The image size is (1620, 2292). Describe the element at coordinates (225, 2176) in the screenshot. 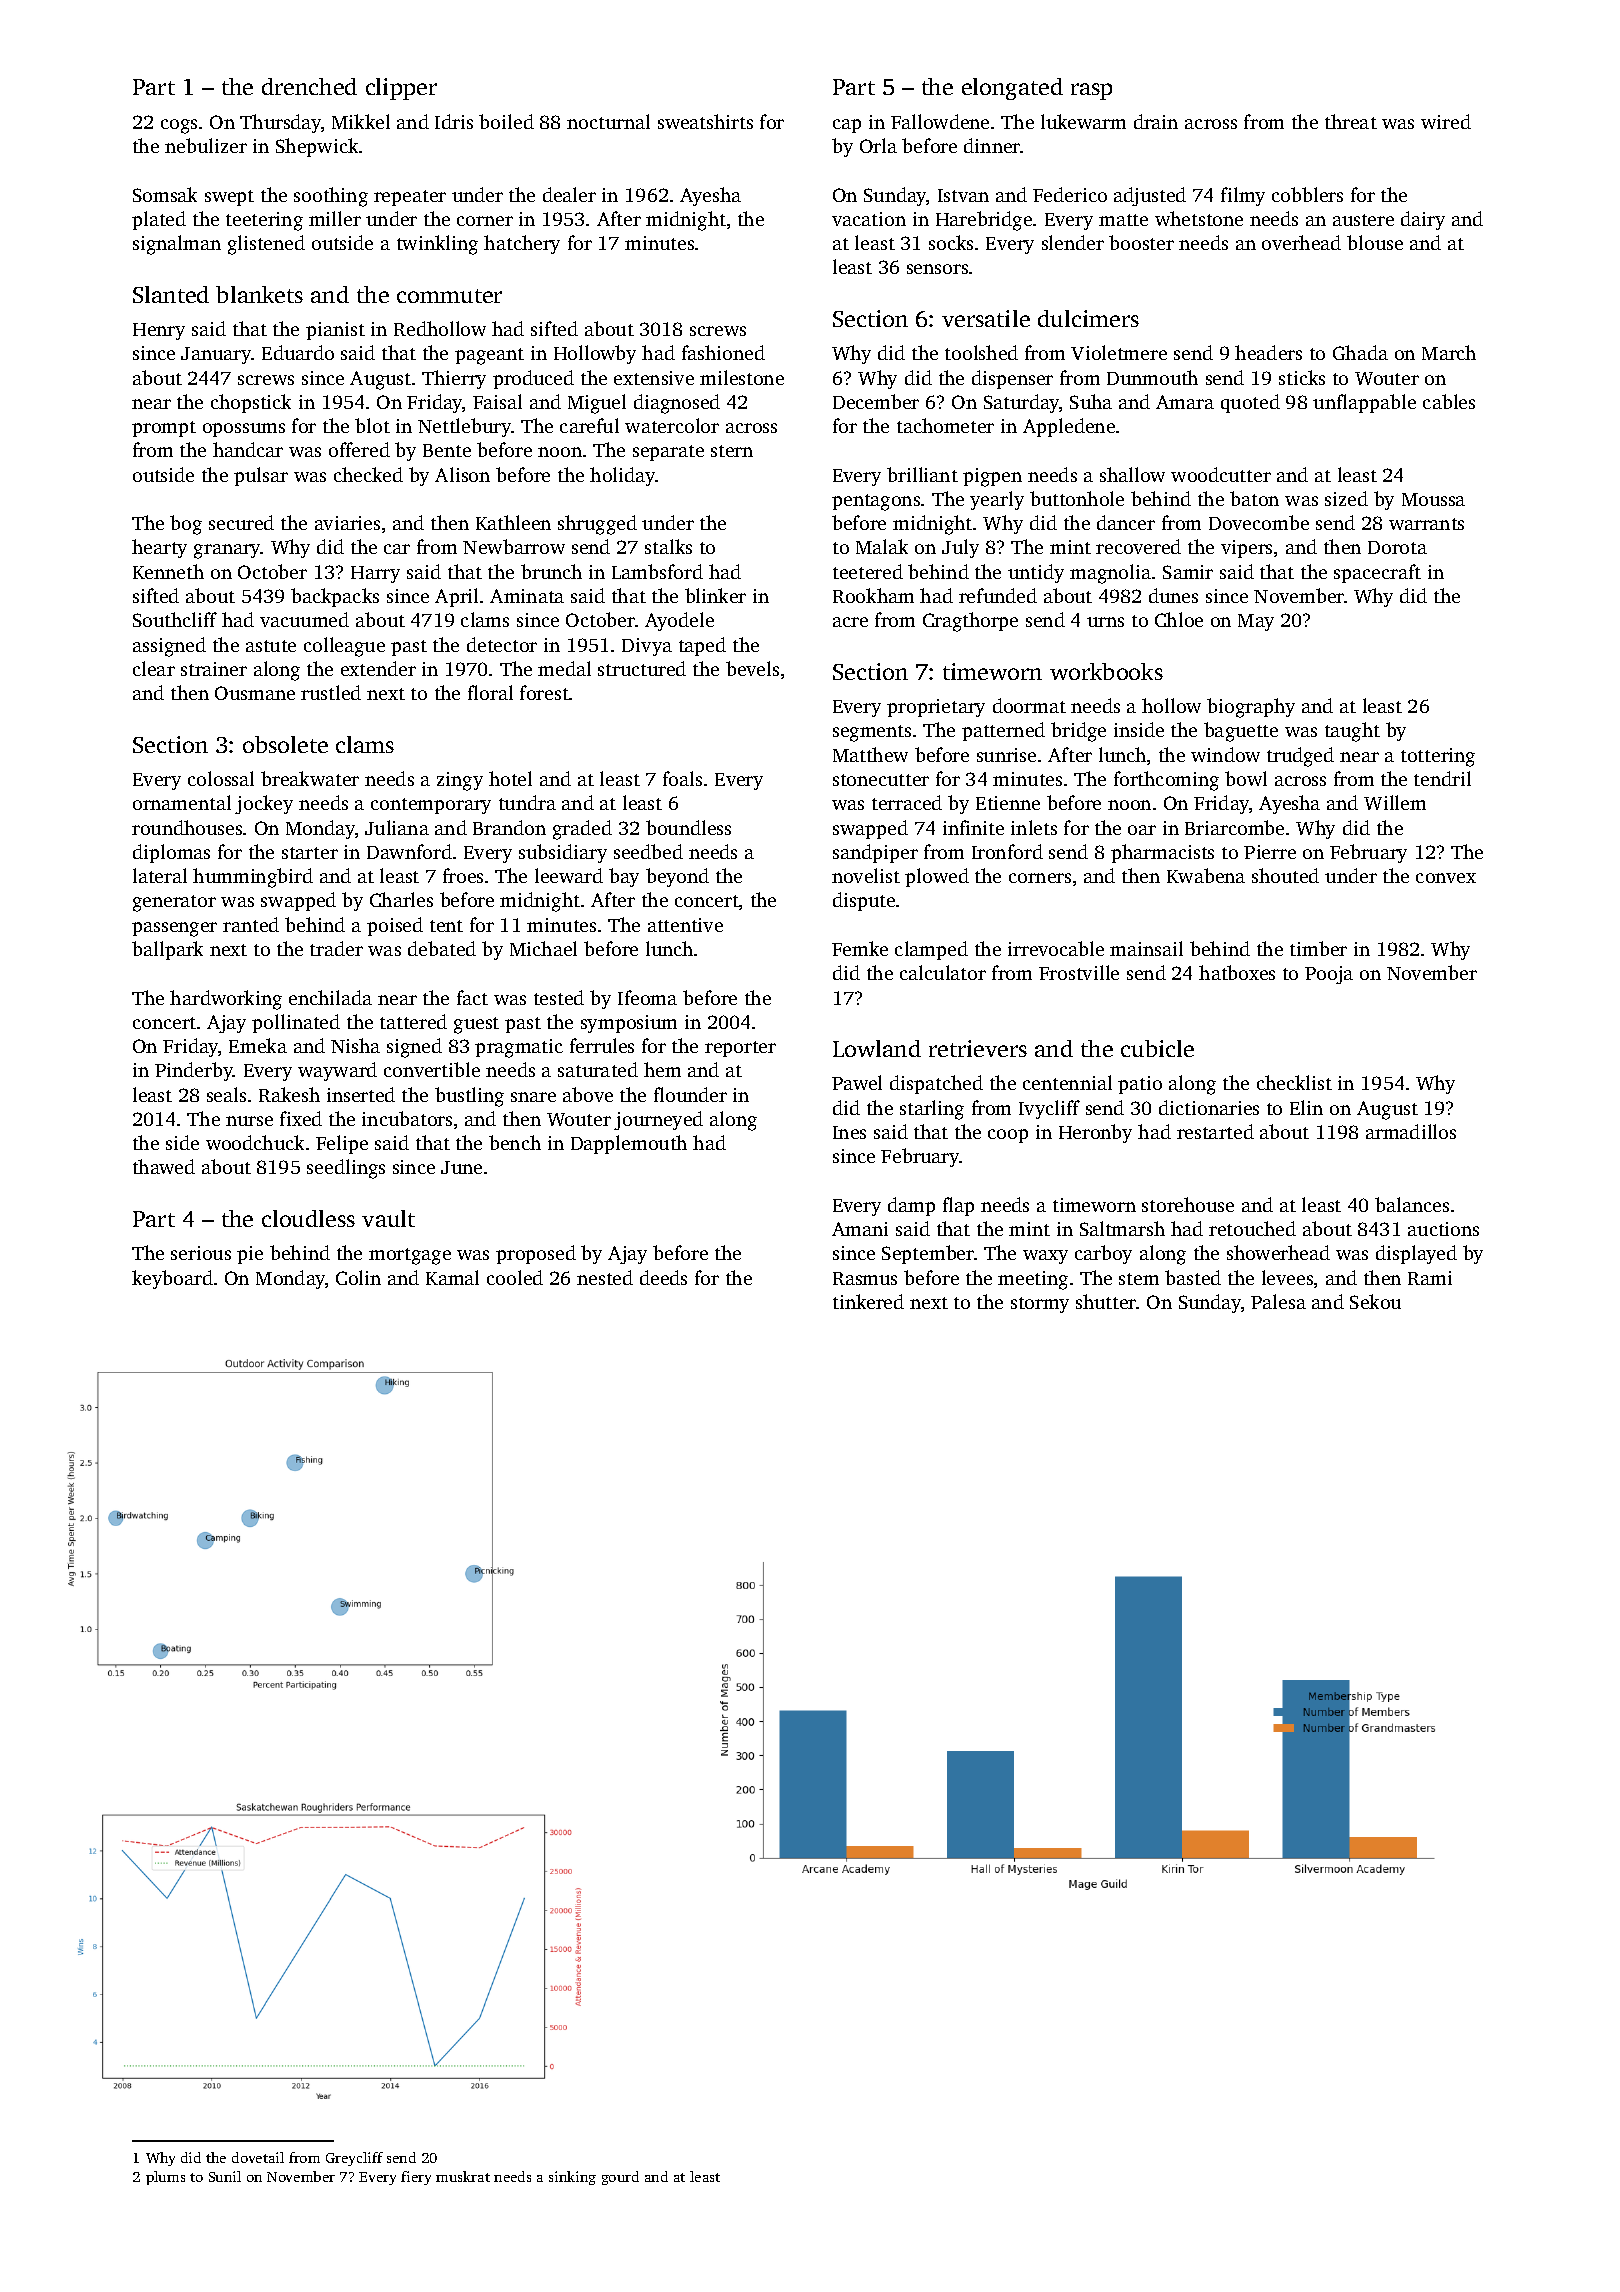

I see `Sunil` at that location.
